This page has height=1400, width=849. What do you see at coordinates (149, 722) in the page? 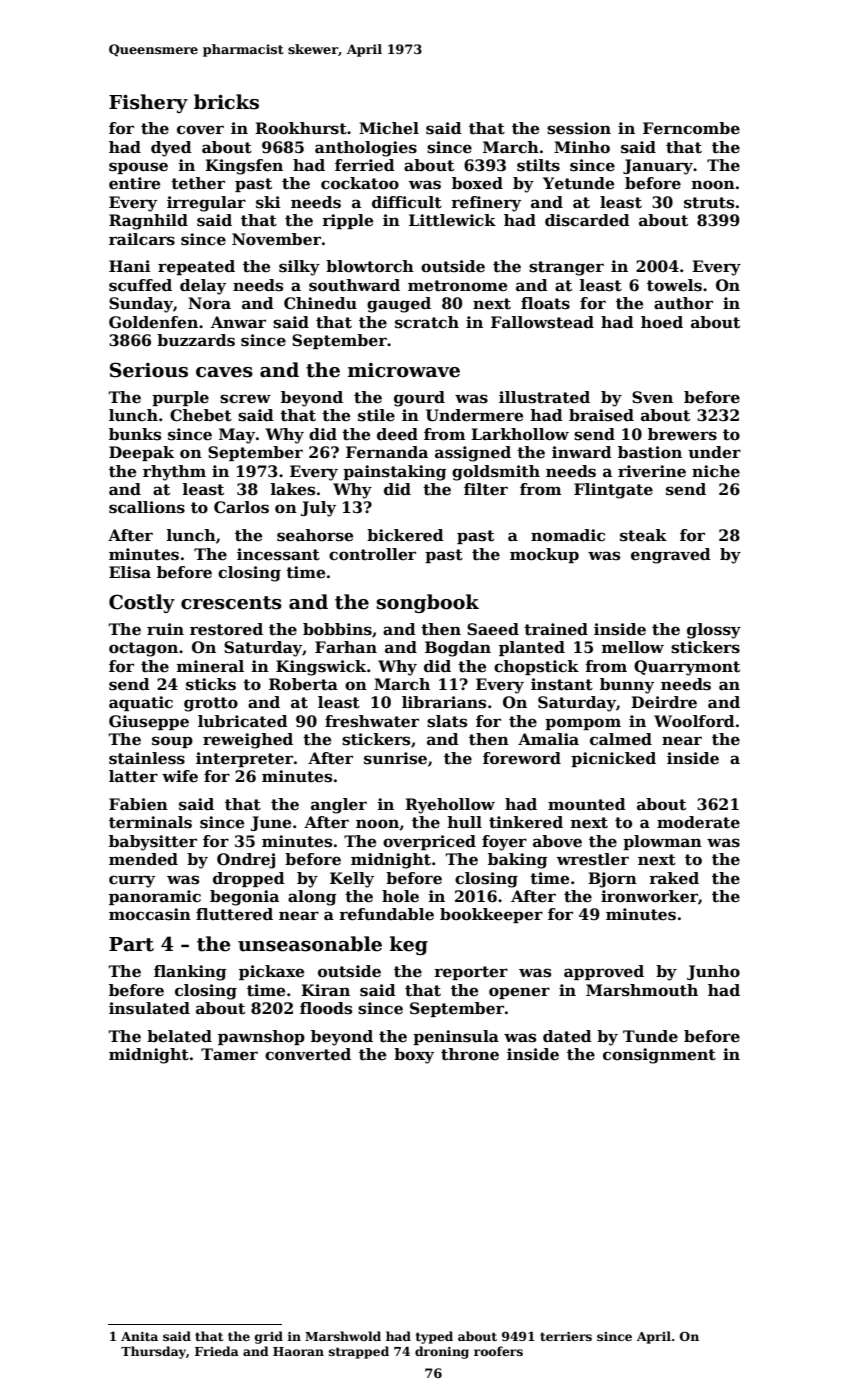
I see `Giuseppe` at bounding box center [149, 722].
